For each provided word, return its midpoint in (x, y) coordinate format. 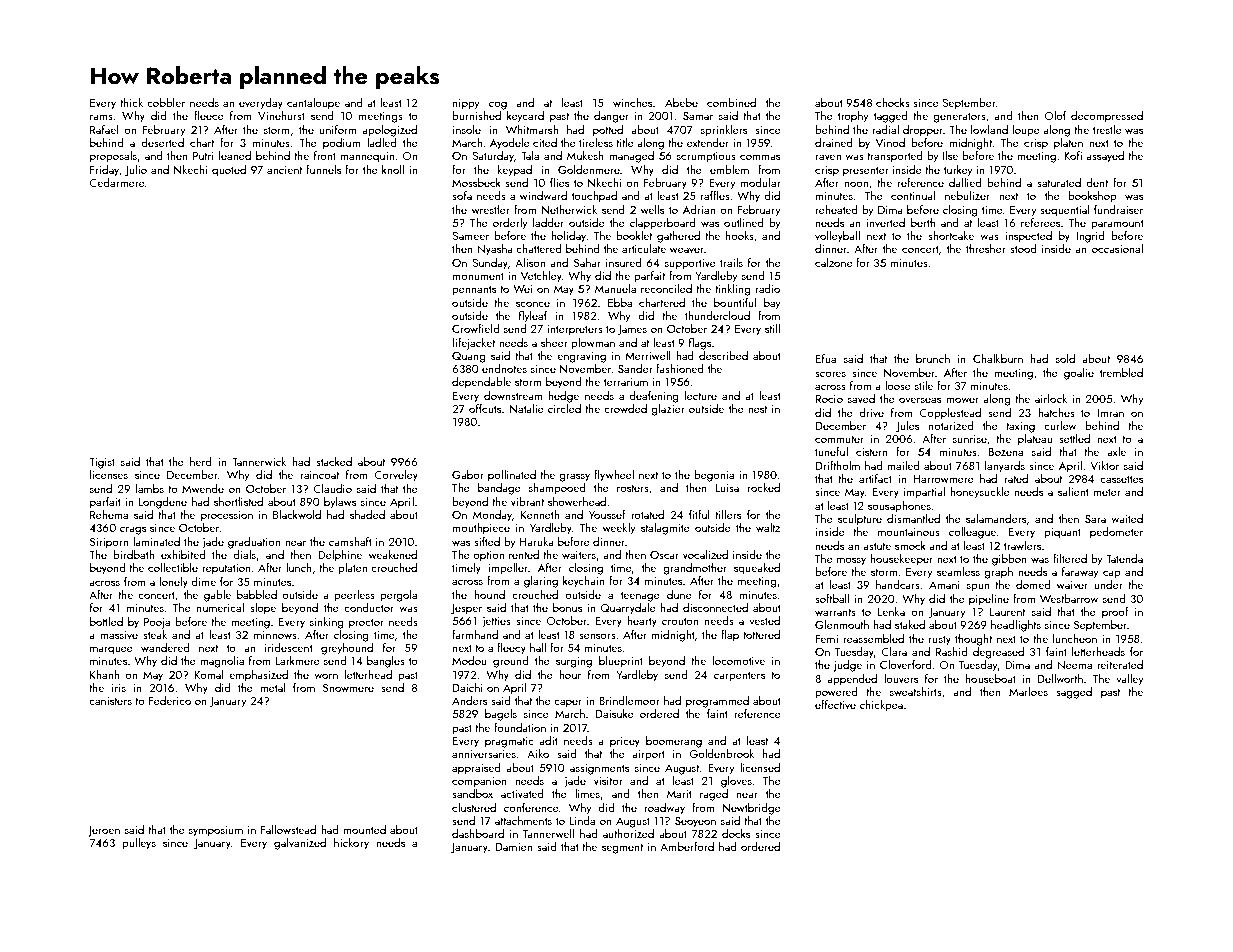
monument (478, 276)
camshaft (350, 541)
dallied (965, 182)
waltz (768, 527)
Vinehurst (281, 115)
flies (559, 182)
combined (731, 102)
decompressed (1107, 117)
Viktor (1104, 465)
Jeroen (104, 831)
